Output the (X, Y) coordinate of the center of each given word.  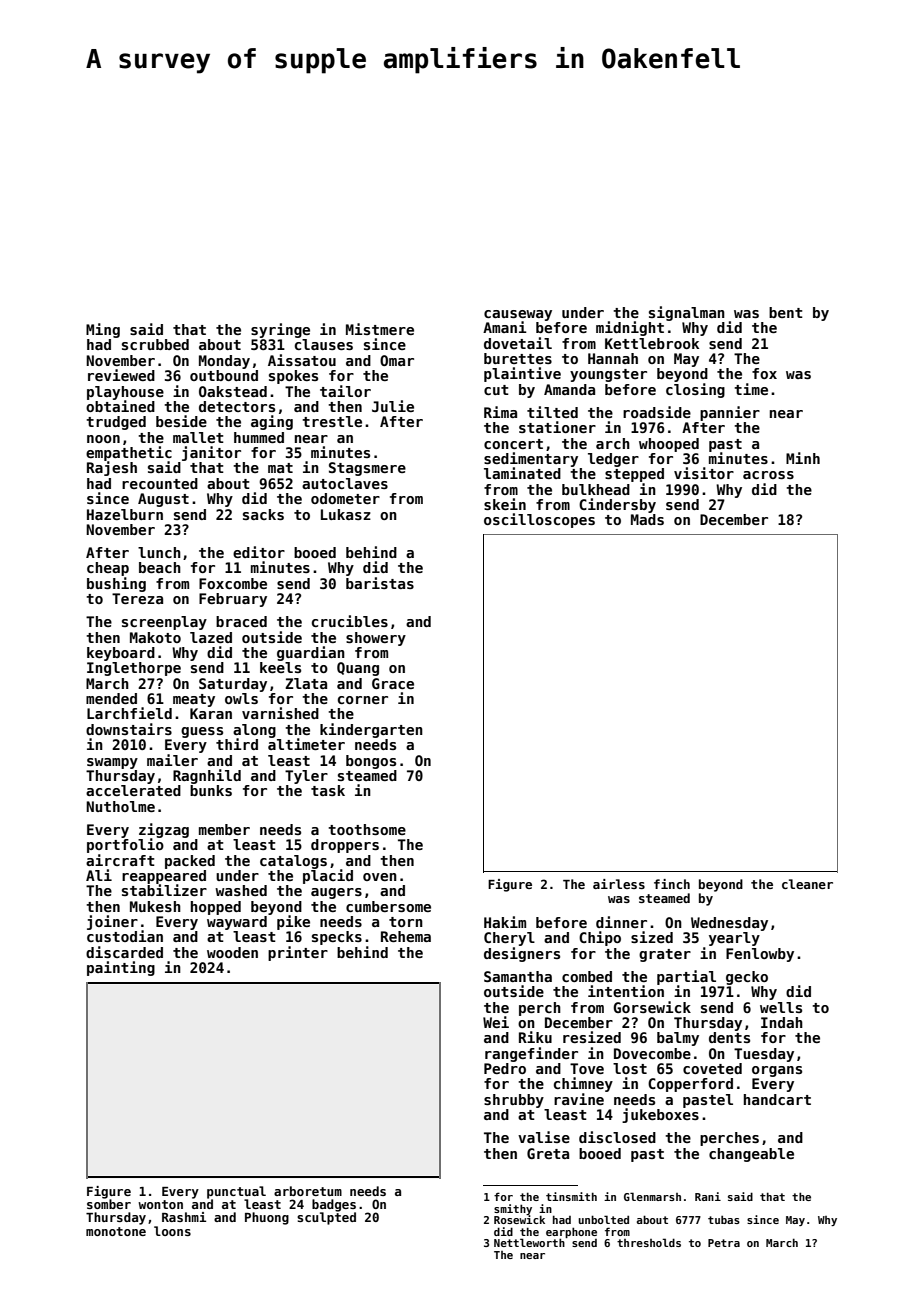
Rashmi (184, 1217)
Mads (647, 519)
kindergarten (371, 730)
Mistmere (380, 329)
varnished (280, 713)
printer (298, 953)
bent (786, 312)
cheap (108, 569)
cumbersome (388, 906)
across (768, 475)
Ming (103, 330)
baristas (380, 583)
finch (672, 884)
